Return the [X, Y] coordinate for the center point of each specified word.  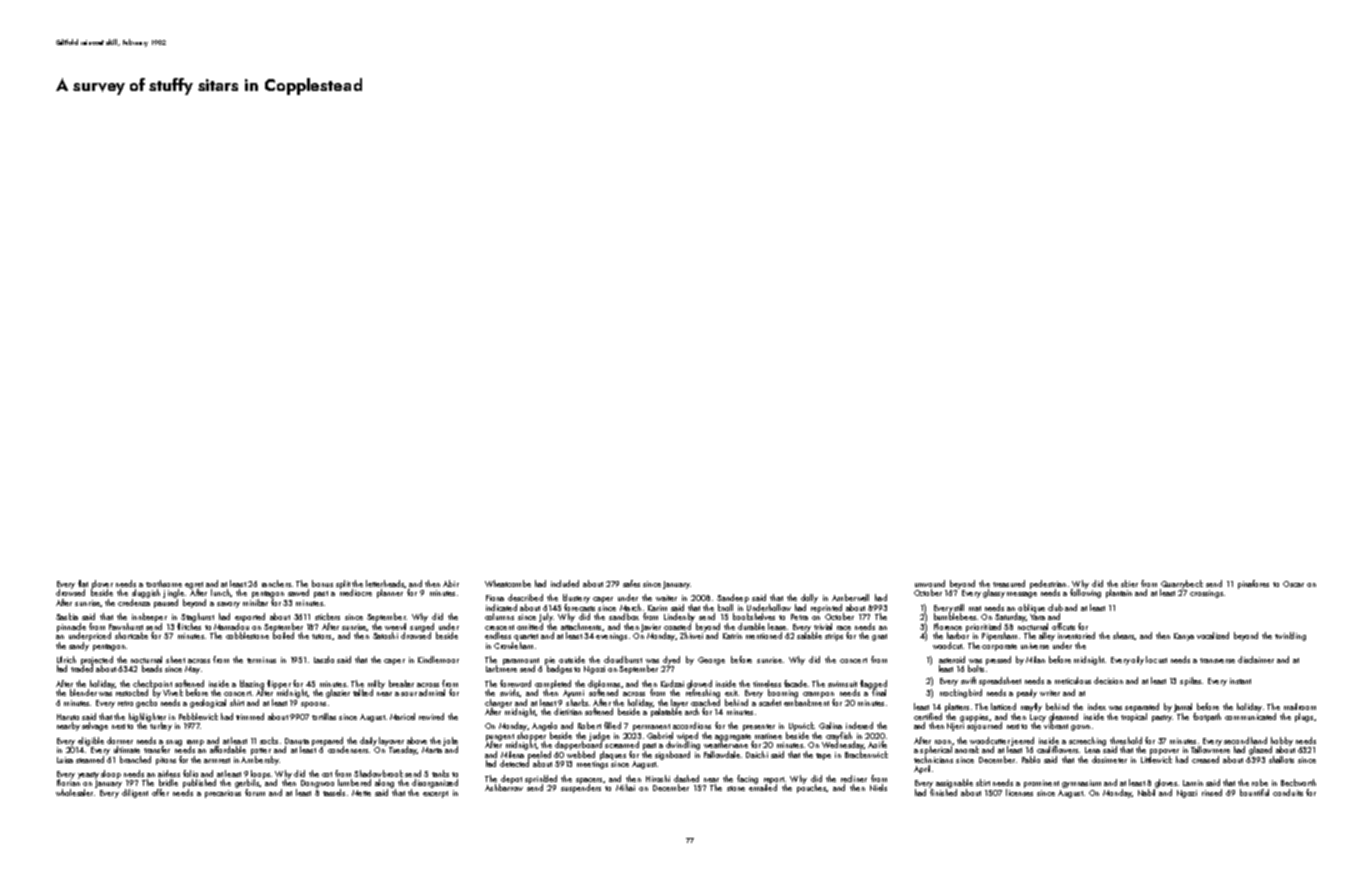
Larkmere [501, 668]
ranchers [276, 583]
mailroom [1300, 706]
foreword [515, 683]
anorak [967, 749]
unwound [930, 583]
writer [1050, 693]
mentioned [764, 635]
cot [327, 774]
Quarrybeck [1182, 584]
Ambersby [260, 760]
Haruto [68, 717]
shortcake [131, 635]
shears [1124, 636]
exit [731, 693]
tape [823, 756]
